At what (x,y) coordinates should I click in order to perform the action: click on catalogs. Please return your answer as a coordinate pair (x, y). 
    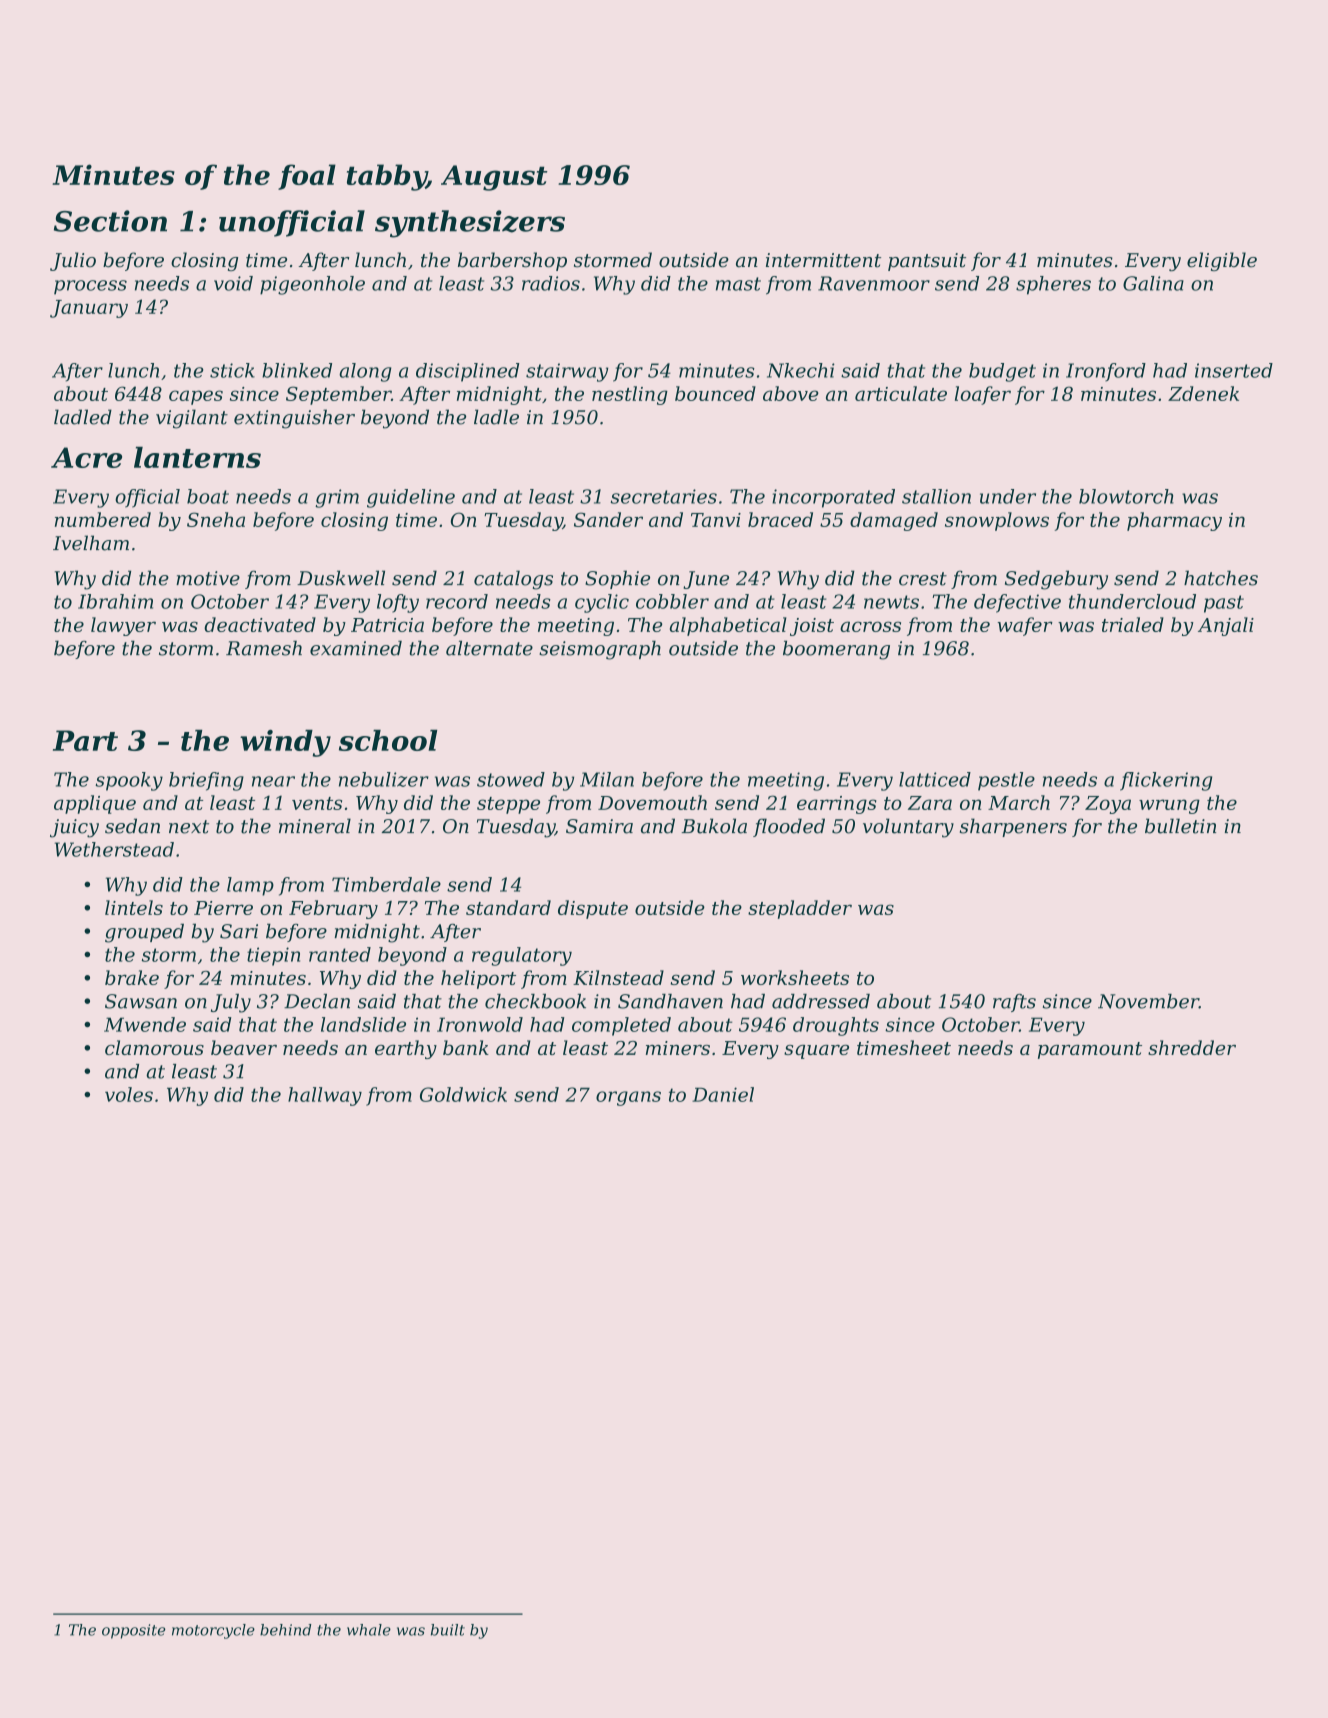
    Looking at the image, I should click on (513, 580).
